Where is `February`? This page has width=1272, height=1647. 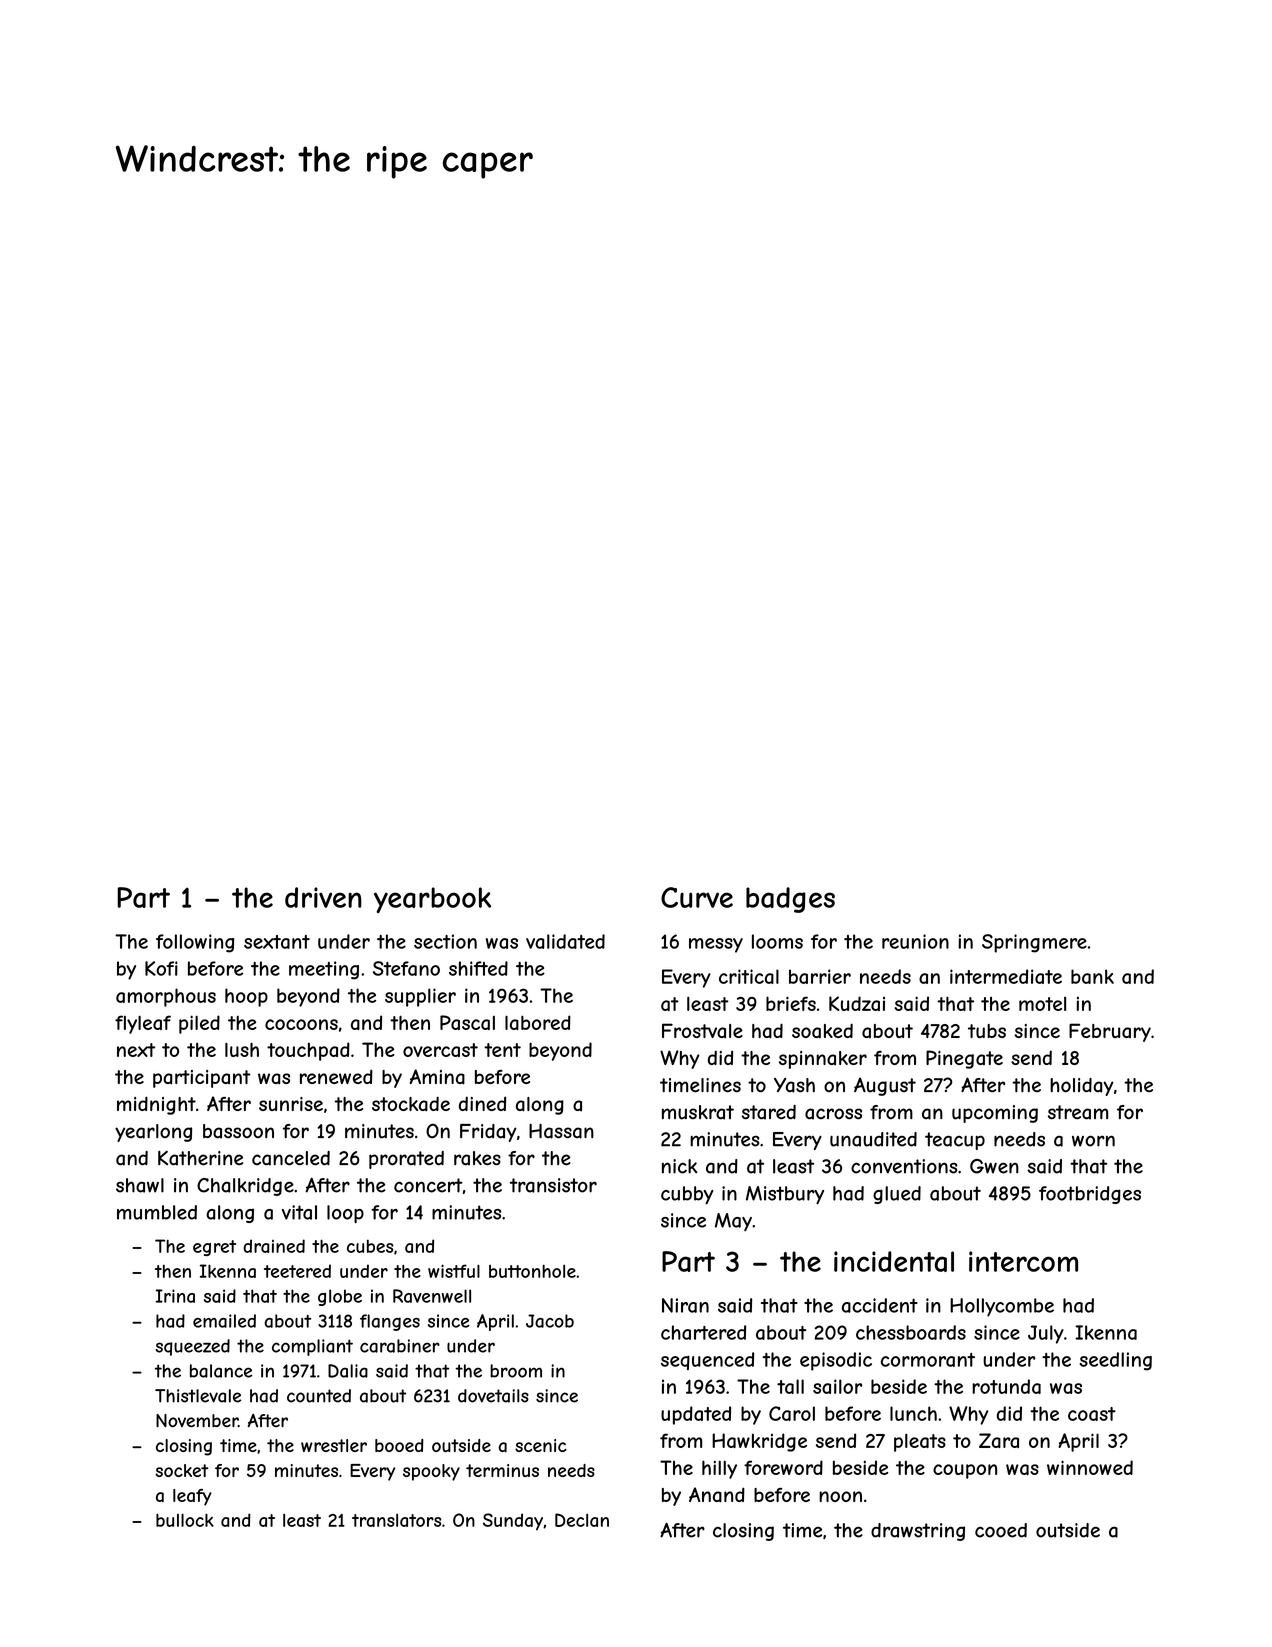 February is located at coordinates (1110, 1032).
